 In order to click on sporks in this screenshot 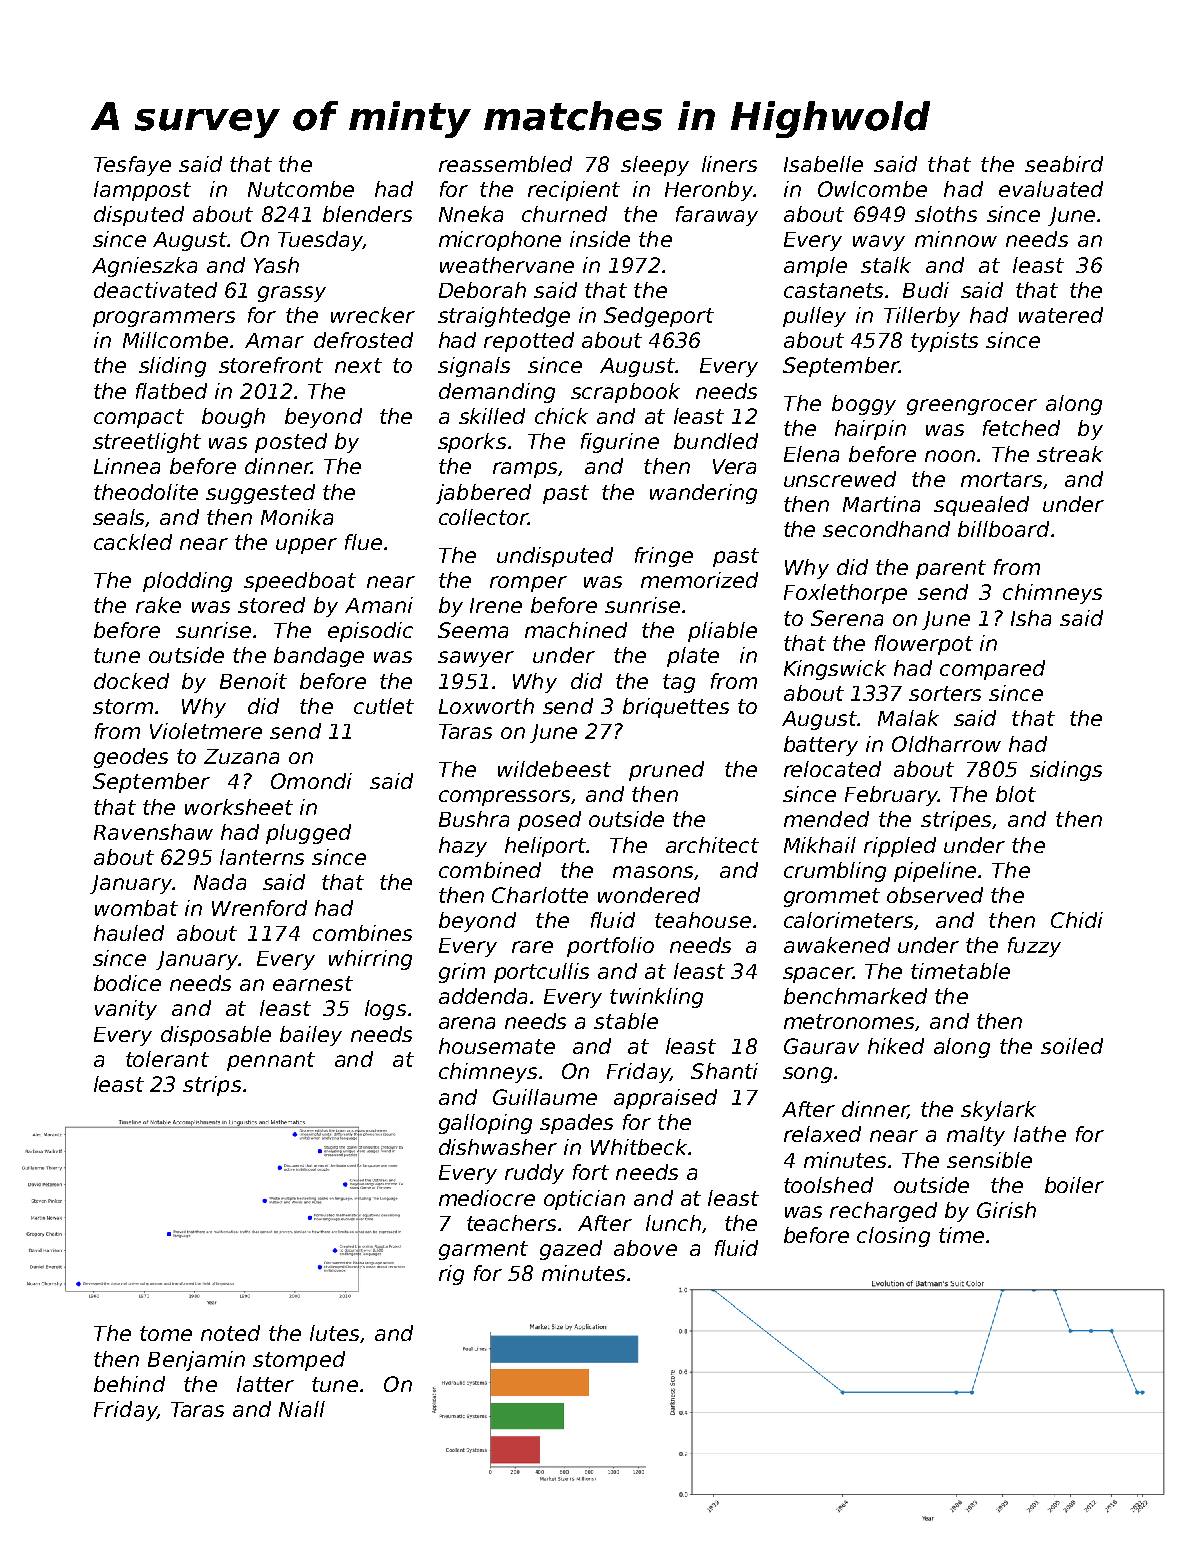, I will do `click(472, 443)`.
